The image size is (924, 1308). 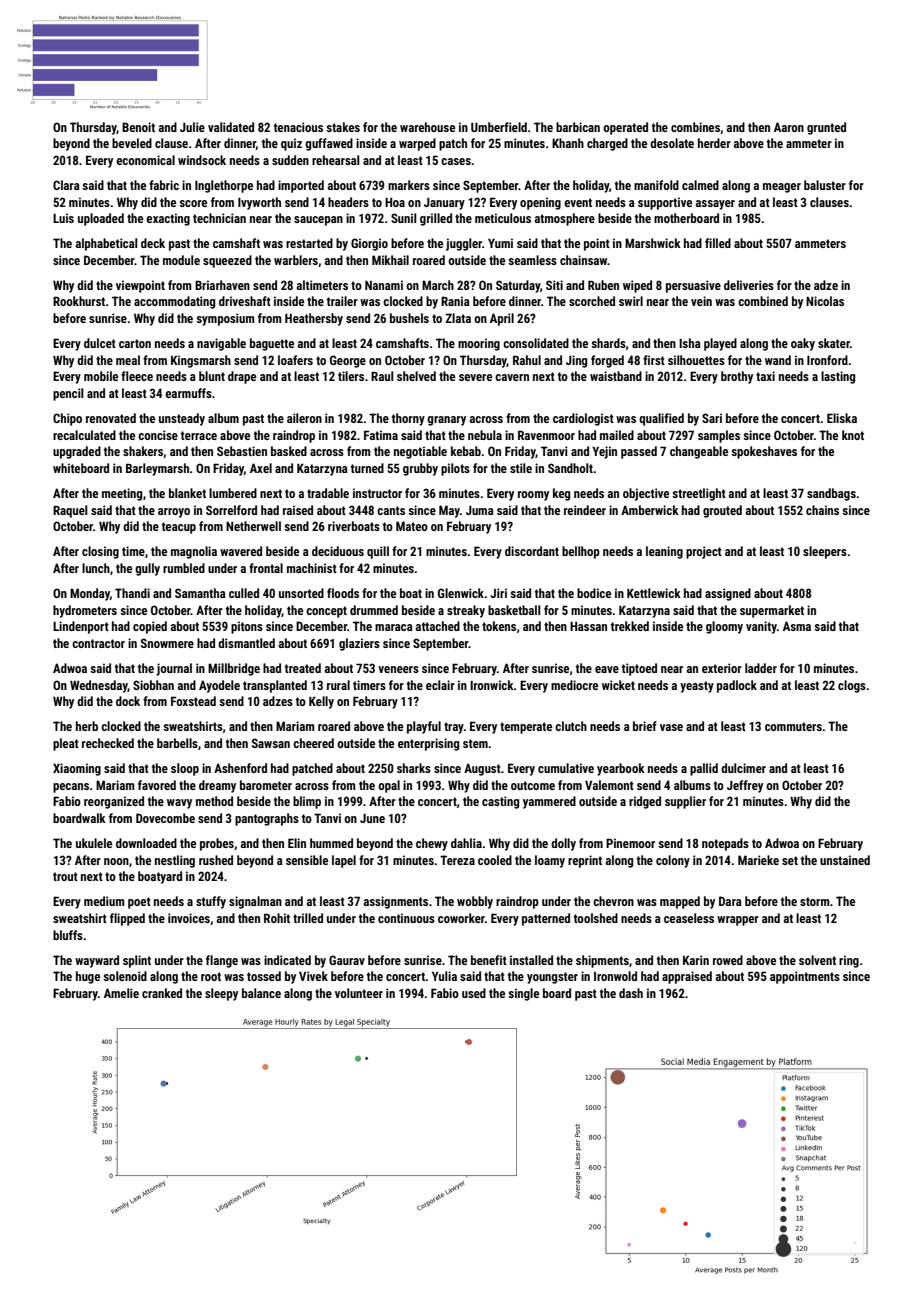 I want to click on Aaron, so click(x=789, y=127).
